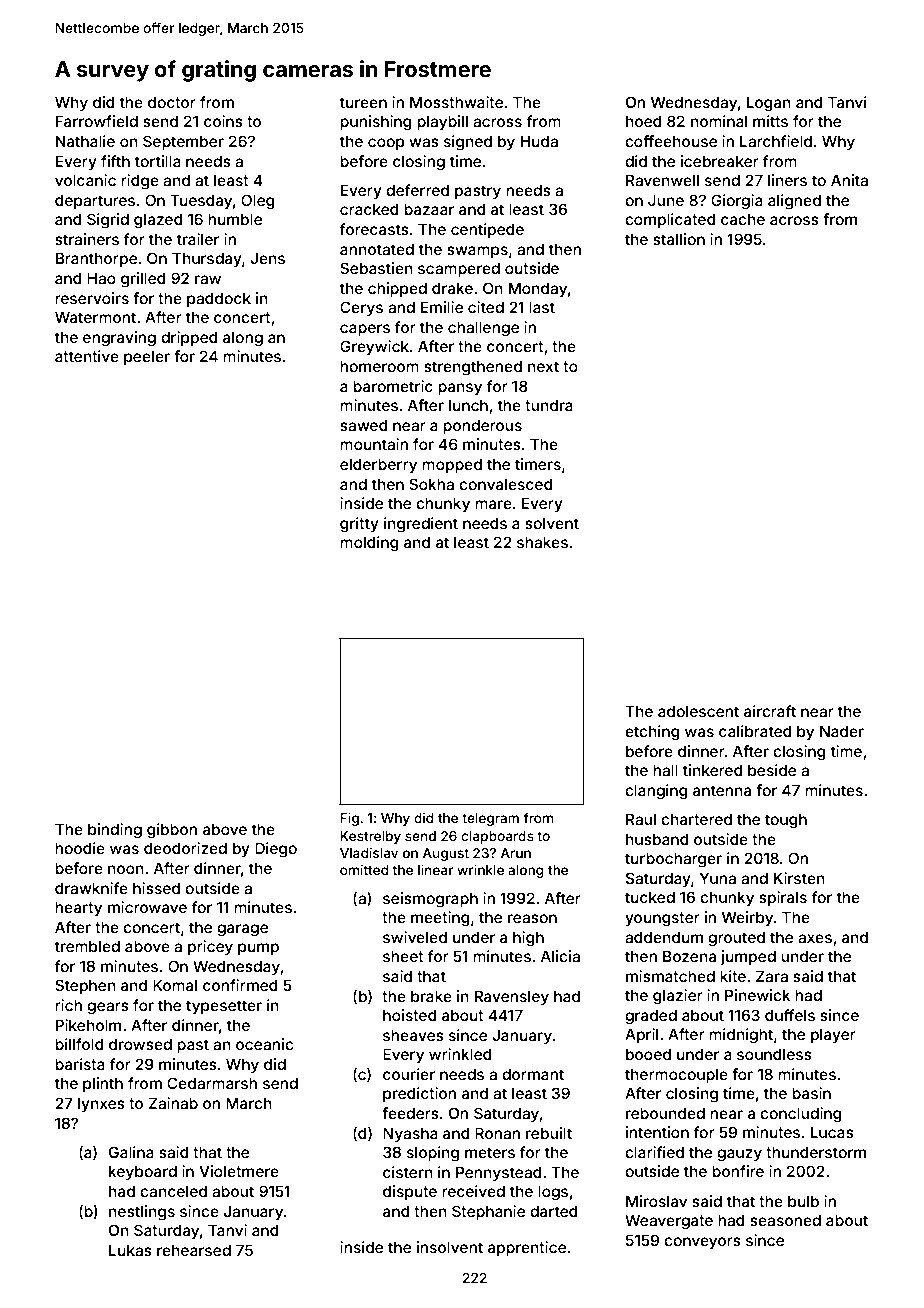 The image size is (924, 1308). What do you see at coordinates (359, 525) in the document?
I see `gritty` at bounding box center [359, 525].
